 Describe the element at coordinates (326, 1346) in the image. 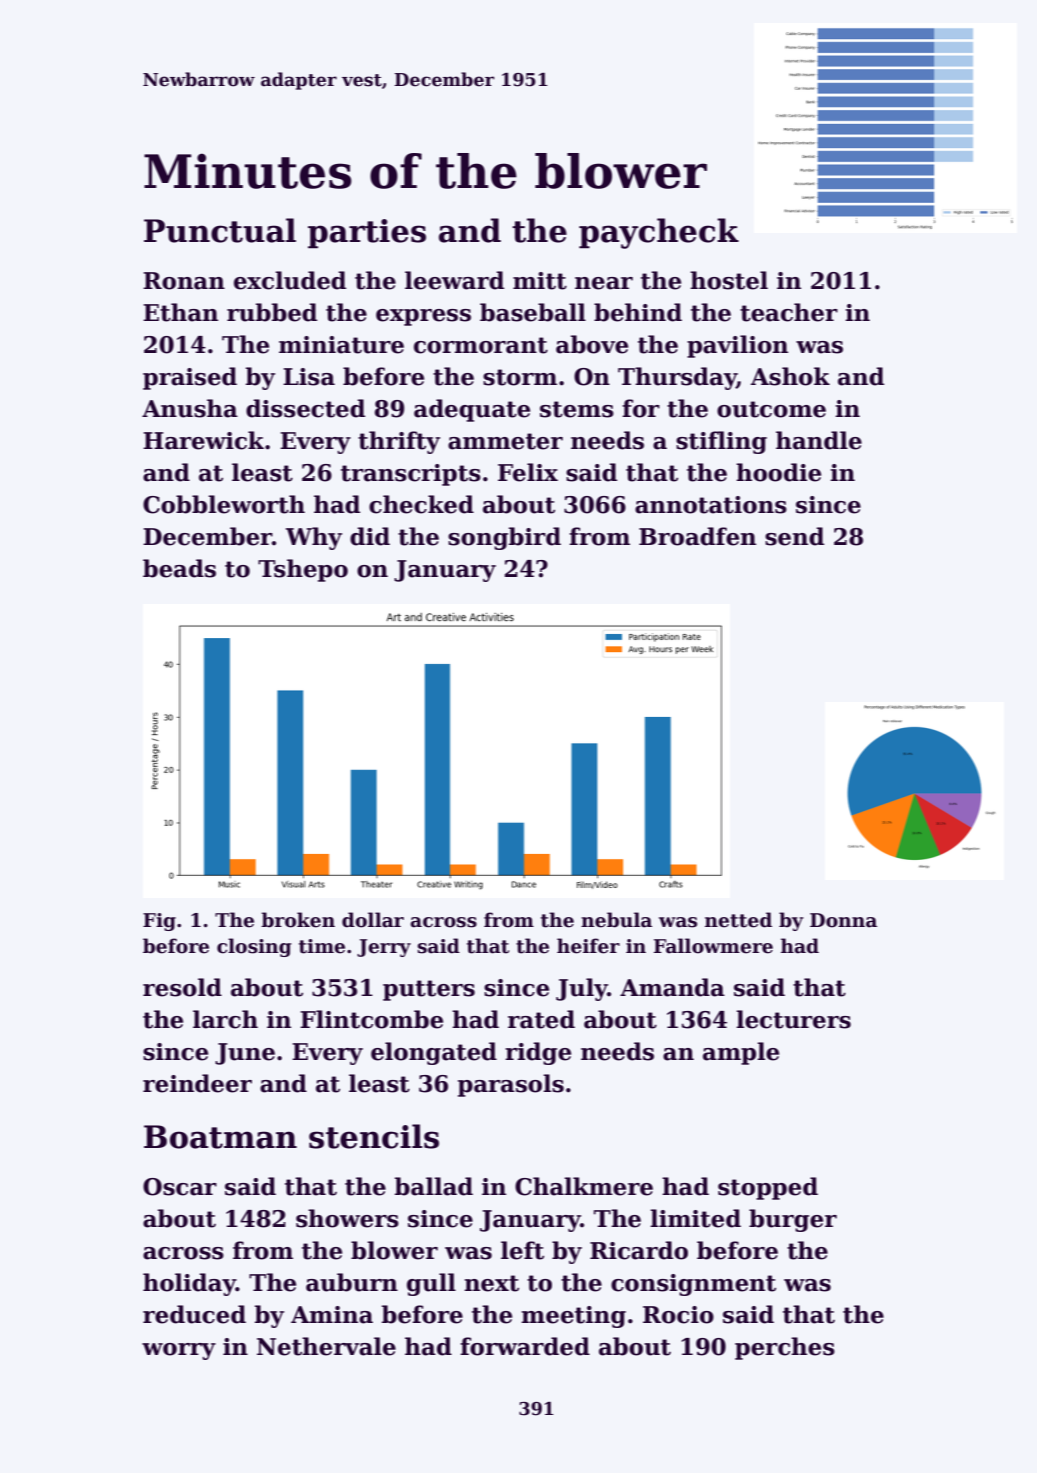

I see `Nethervale` at that location.
